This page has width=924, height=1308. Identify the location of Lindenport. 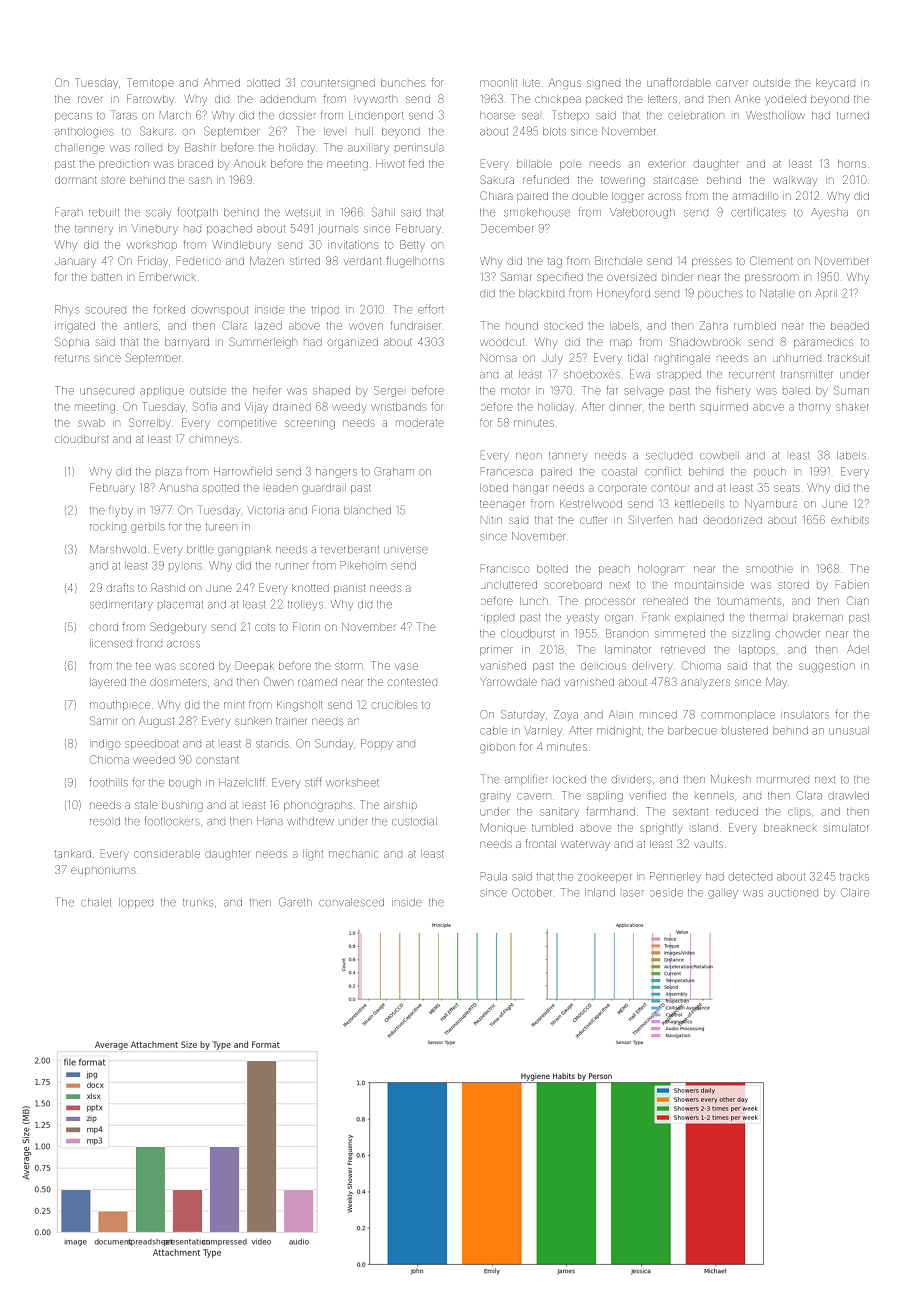
(376, 116).
